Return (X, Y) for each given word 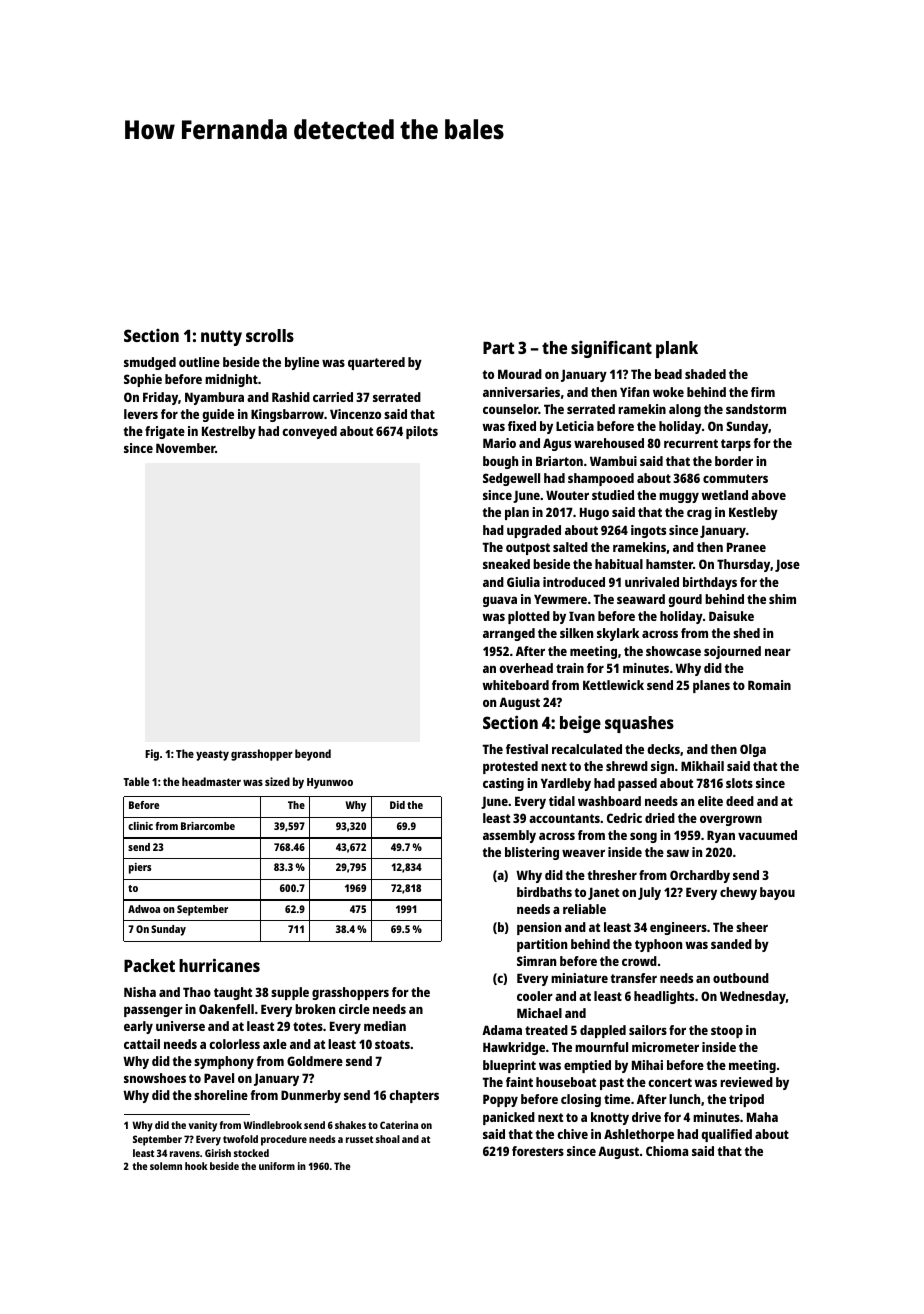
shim (782, 599)
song (643, 838)
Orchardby (700, 876)
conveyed (309, 432)
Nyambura (214, 398)
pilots (422, 432)
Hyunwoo (330, 783)
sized (277, 781)
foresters (538, 1151)
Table (136, 781)
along (685, 410)
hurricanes (219, 965)
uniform (277, 1166)
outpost (528, 549)
